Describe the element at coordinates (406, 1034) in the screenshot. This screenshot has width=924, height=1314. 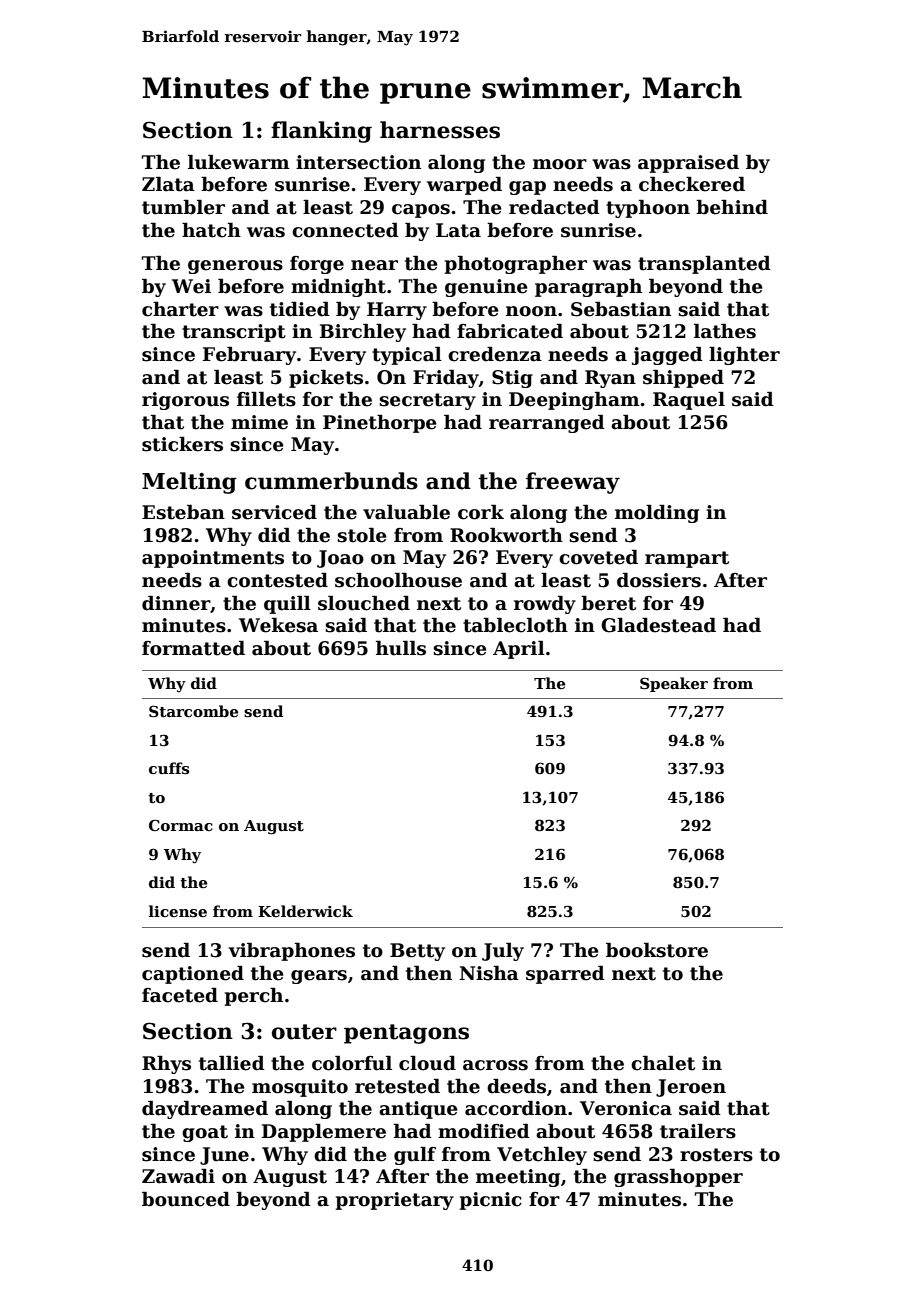
I see `pentagons` at that location.
